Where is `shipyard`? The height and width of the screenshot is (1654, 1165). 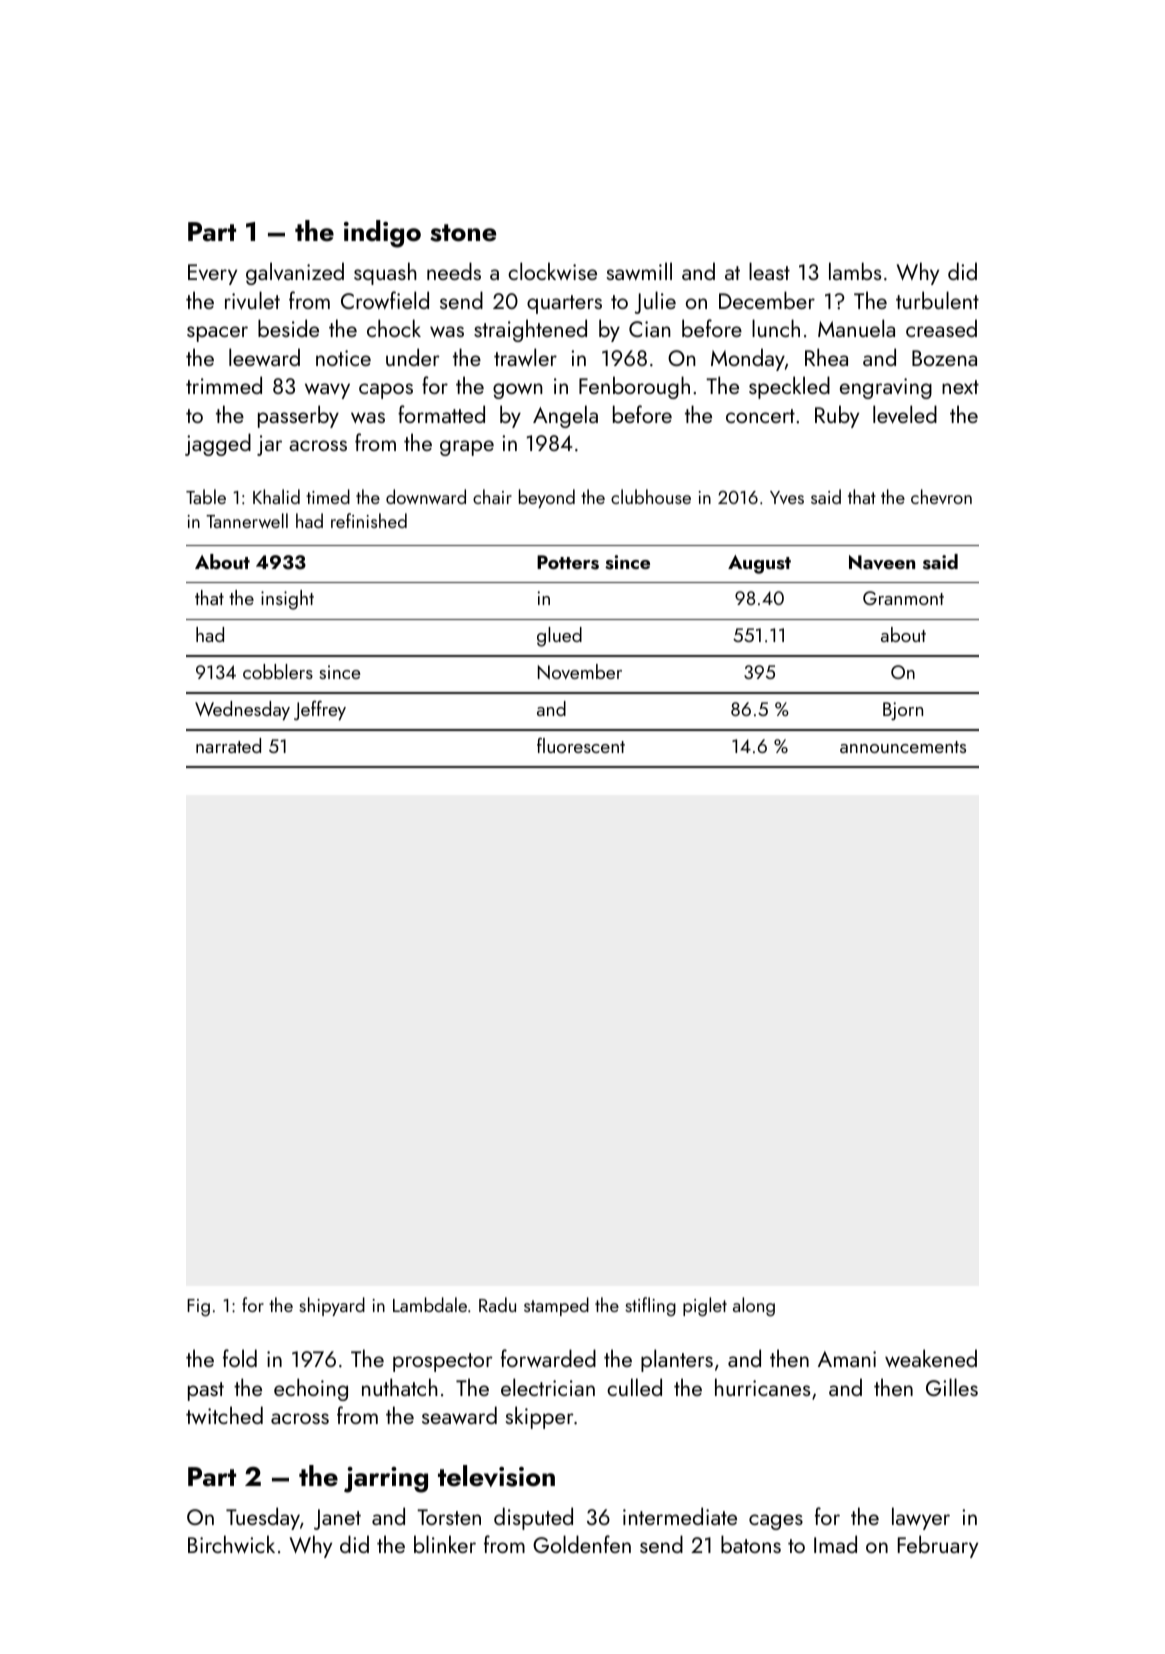
shipyard is located at coordinates (332, 1306).
